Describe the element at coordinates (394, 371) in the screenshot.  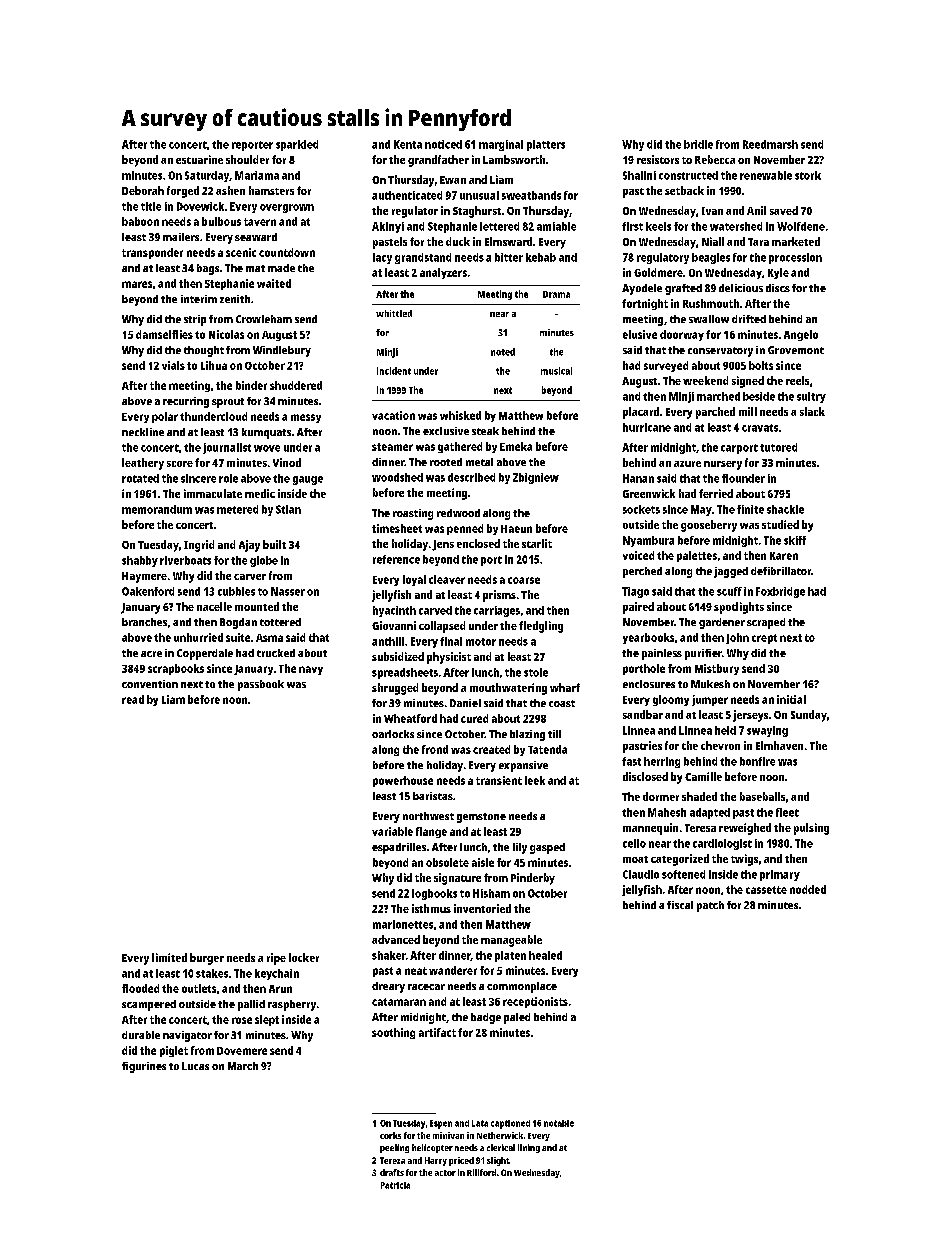
I see `incident` at that location.
